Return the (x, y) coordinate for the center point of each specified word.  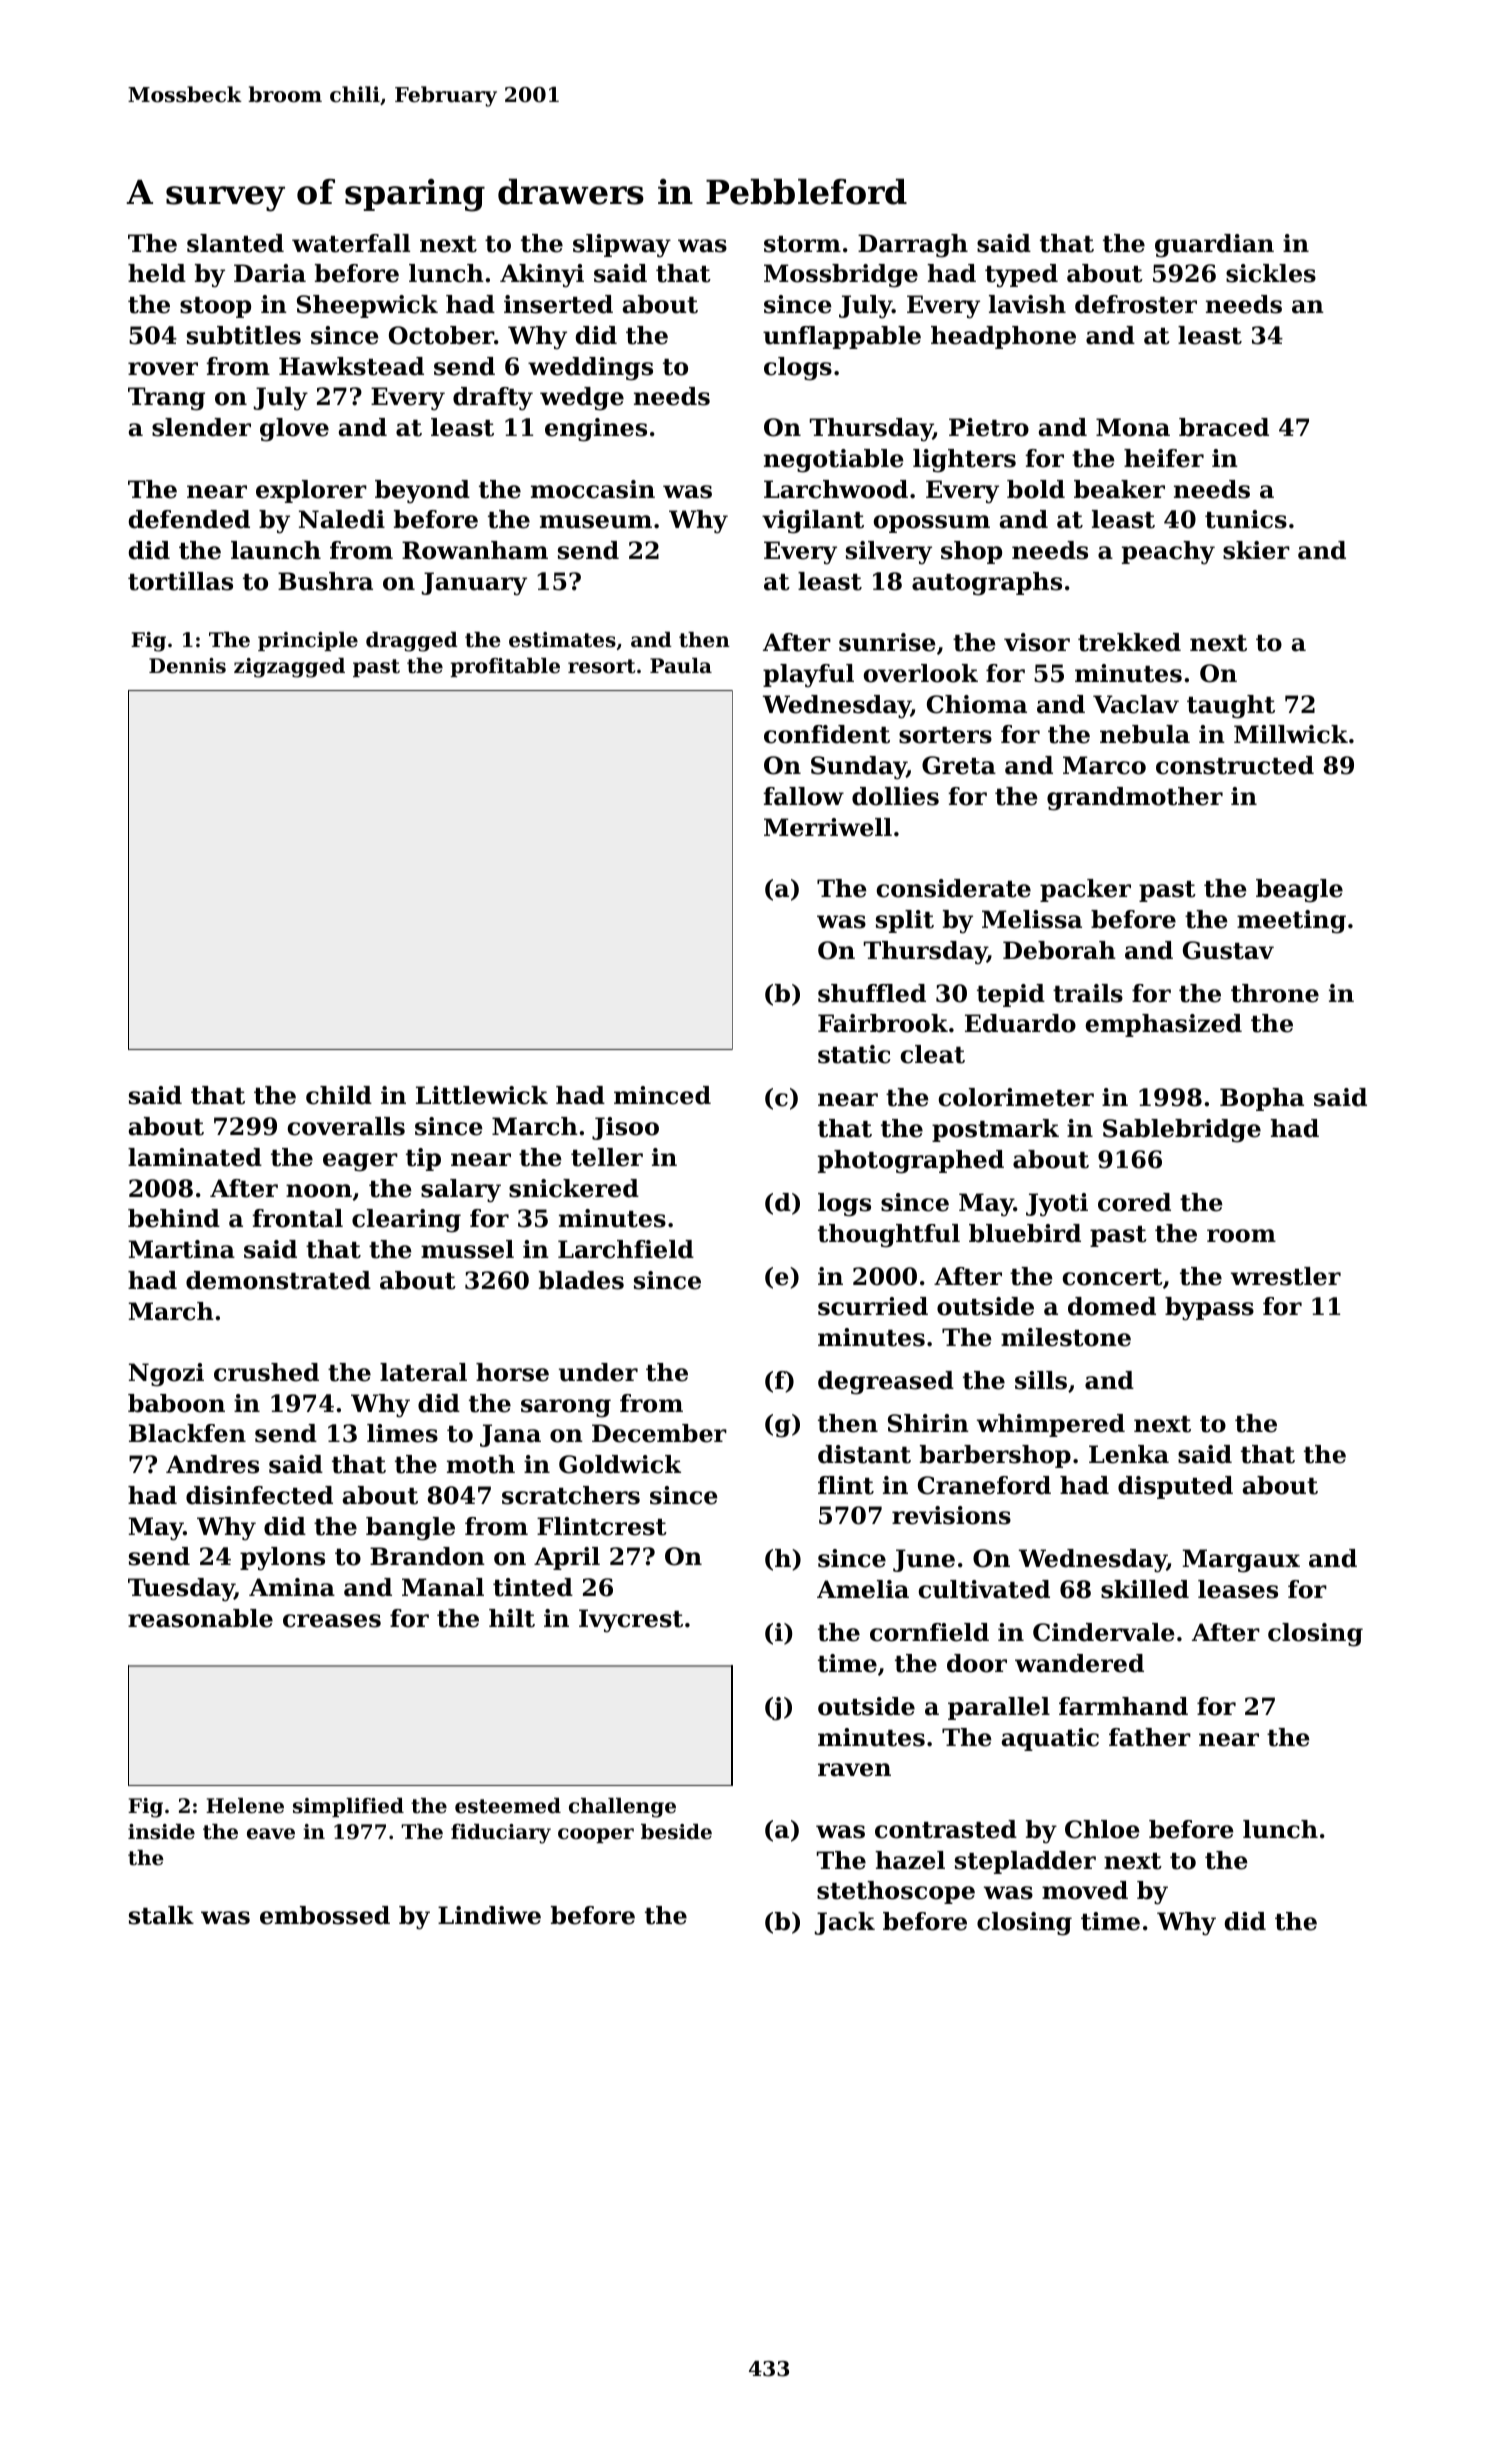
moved (1085, 1890)
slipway (622, 246)
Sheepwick (367, 306)
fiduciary (501, 1834)
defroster (1136, 304)
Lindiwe (489, 1915)
